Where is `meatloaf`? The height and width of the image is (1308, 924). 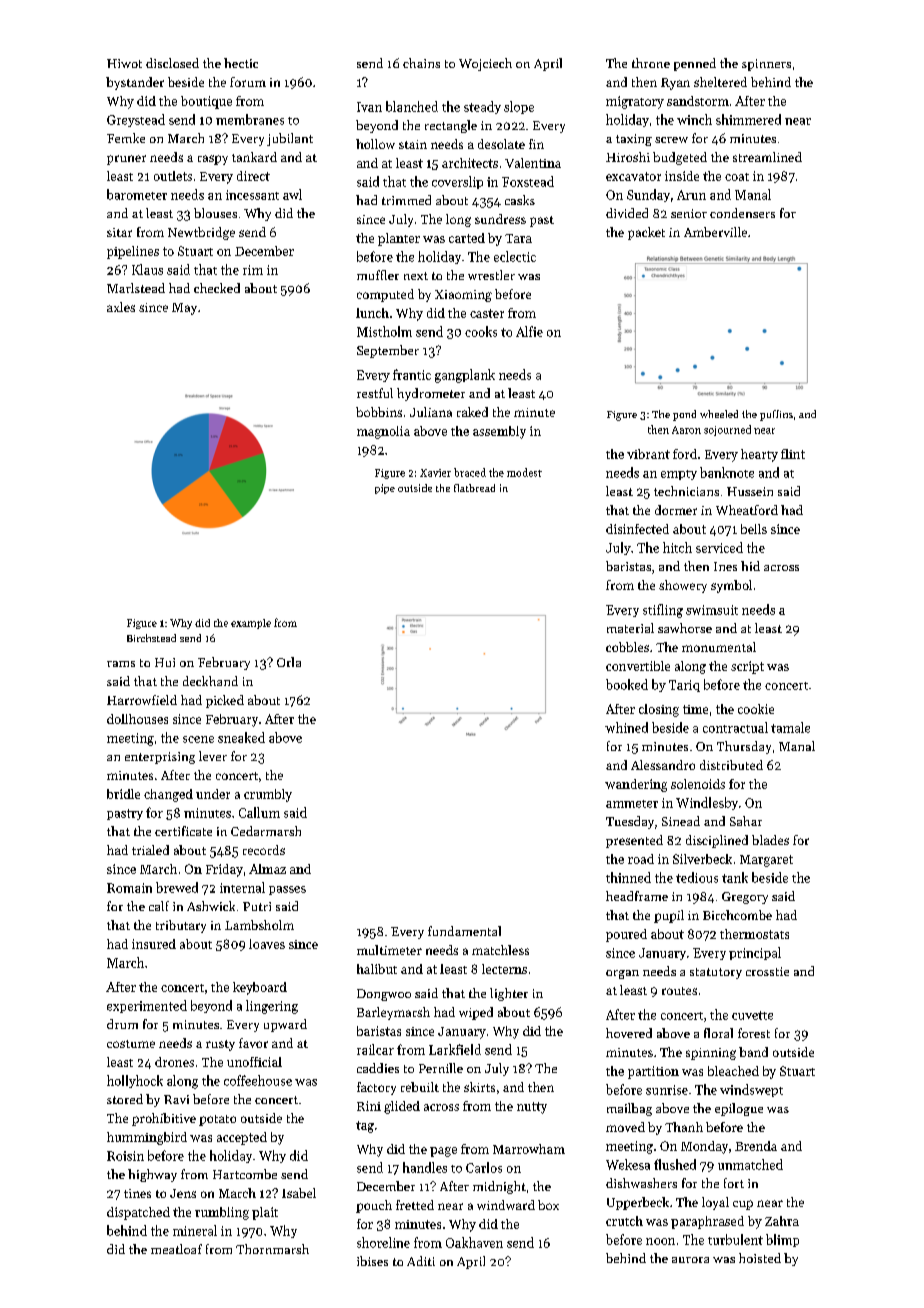
meatloaf is located at coordinates (176, 1249).
